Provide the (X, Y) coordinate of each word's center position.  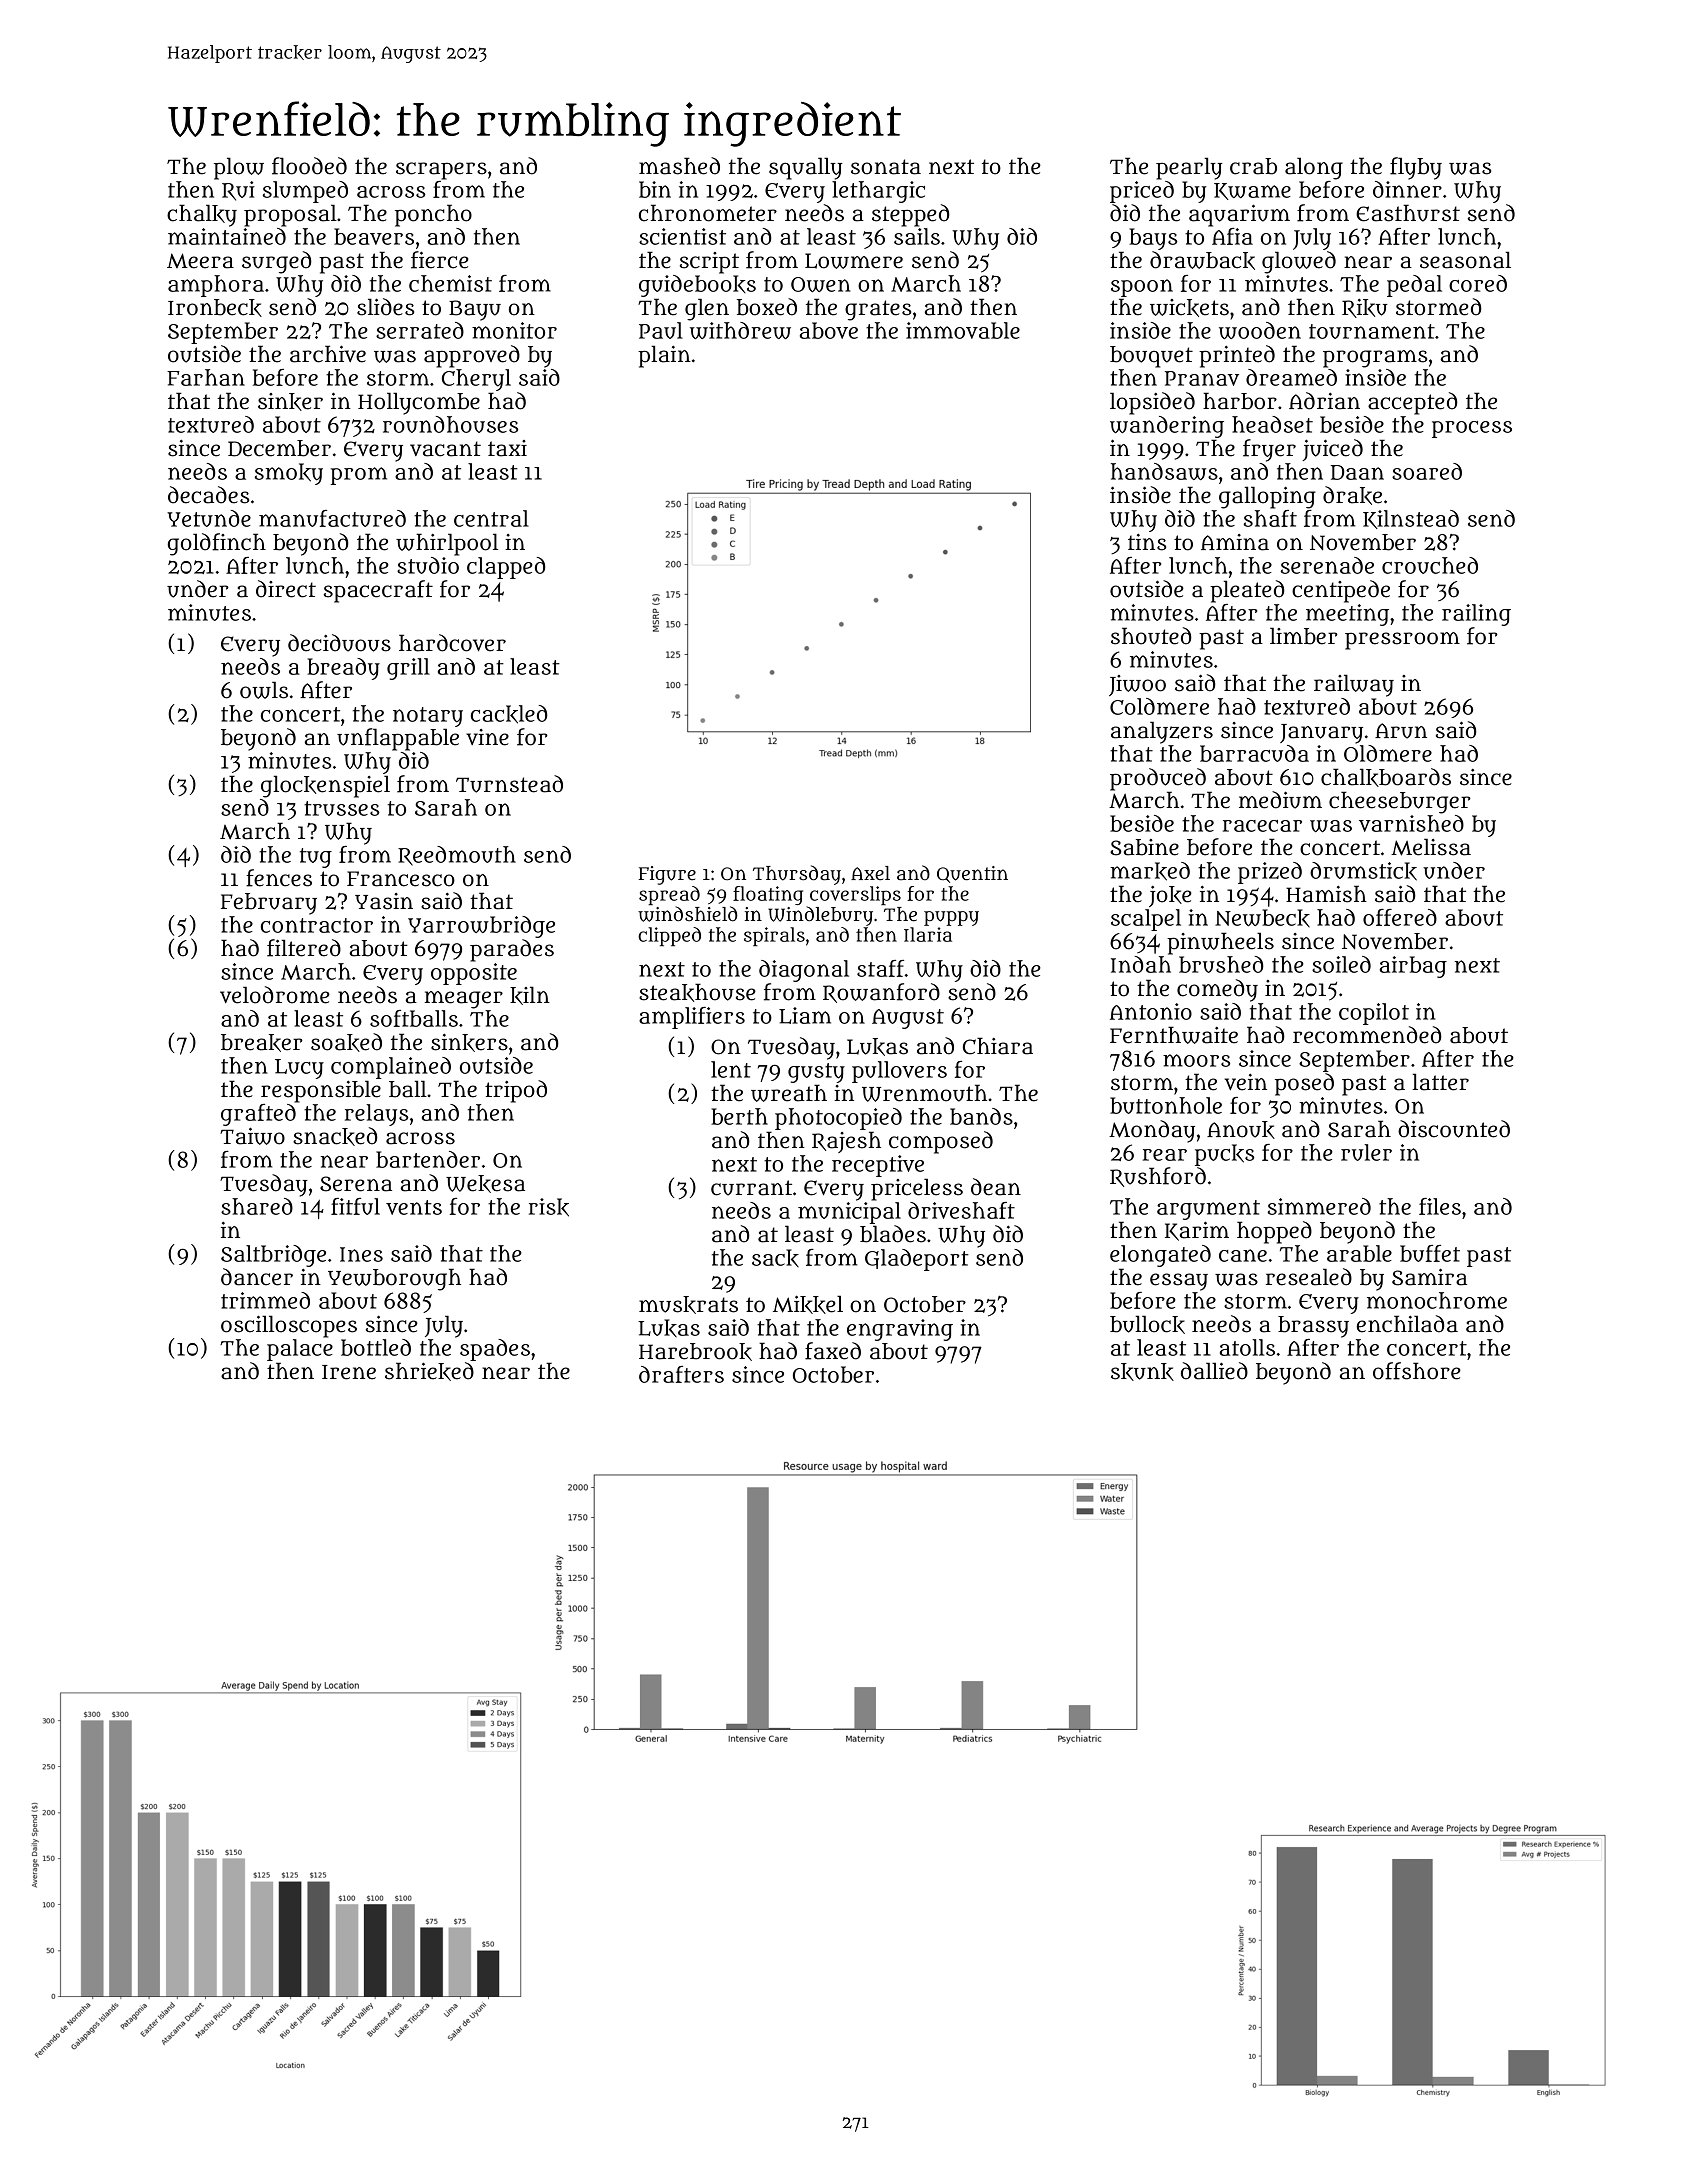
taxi (507, 448)
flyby (1416, 168)
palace (300, 1350)
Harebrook (695, 1352)
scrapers (441, 171)
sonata (886, 167)
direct (286, 589)
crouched (1430, 565)
